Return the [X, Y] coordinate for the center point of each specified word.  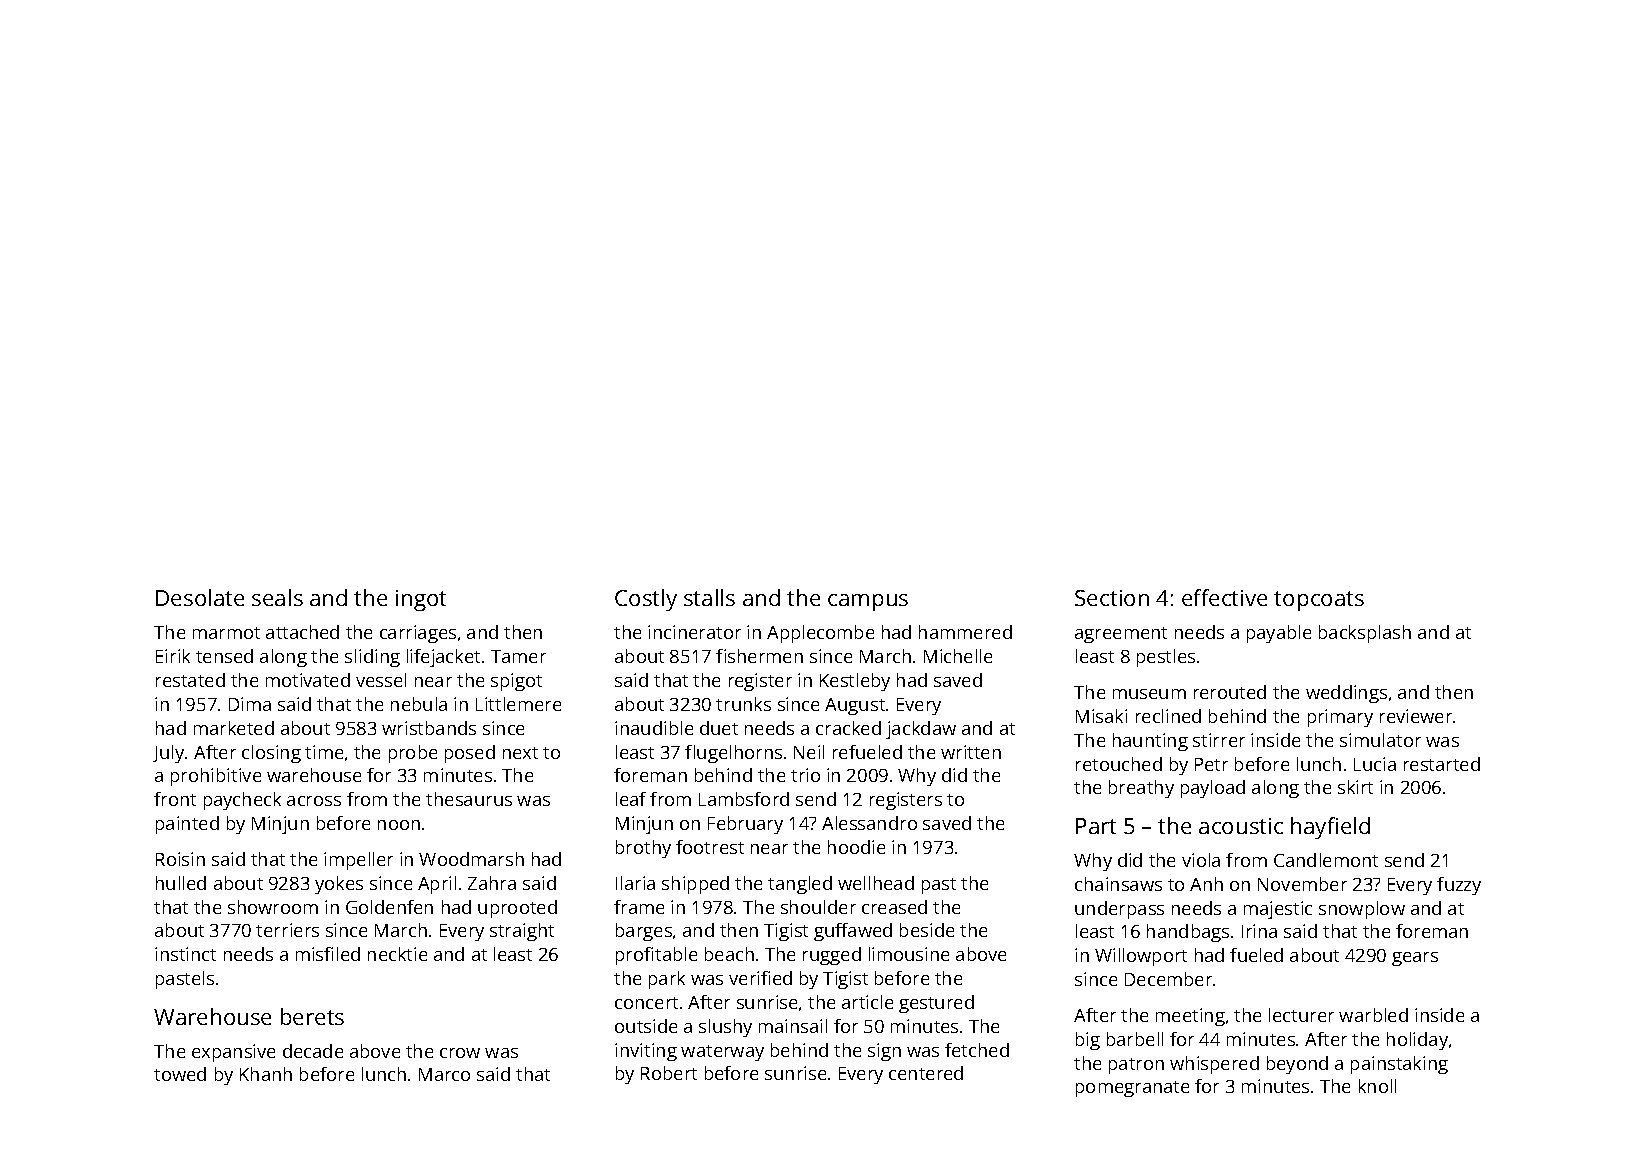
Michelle [958, 656]
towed [180, 1074]
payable [1279, 634]
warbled [1373, 1015]
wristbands [429, 728]
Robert [669, 1073]
